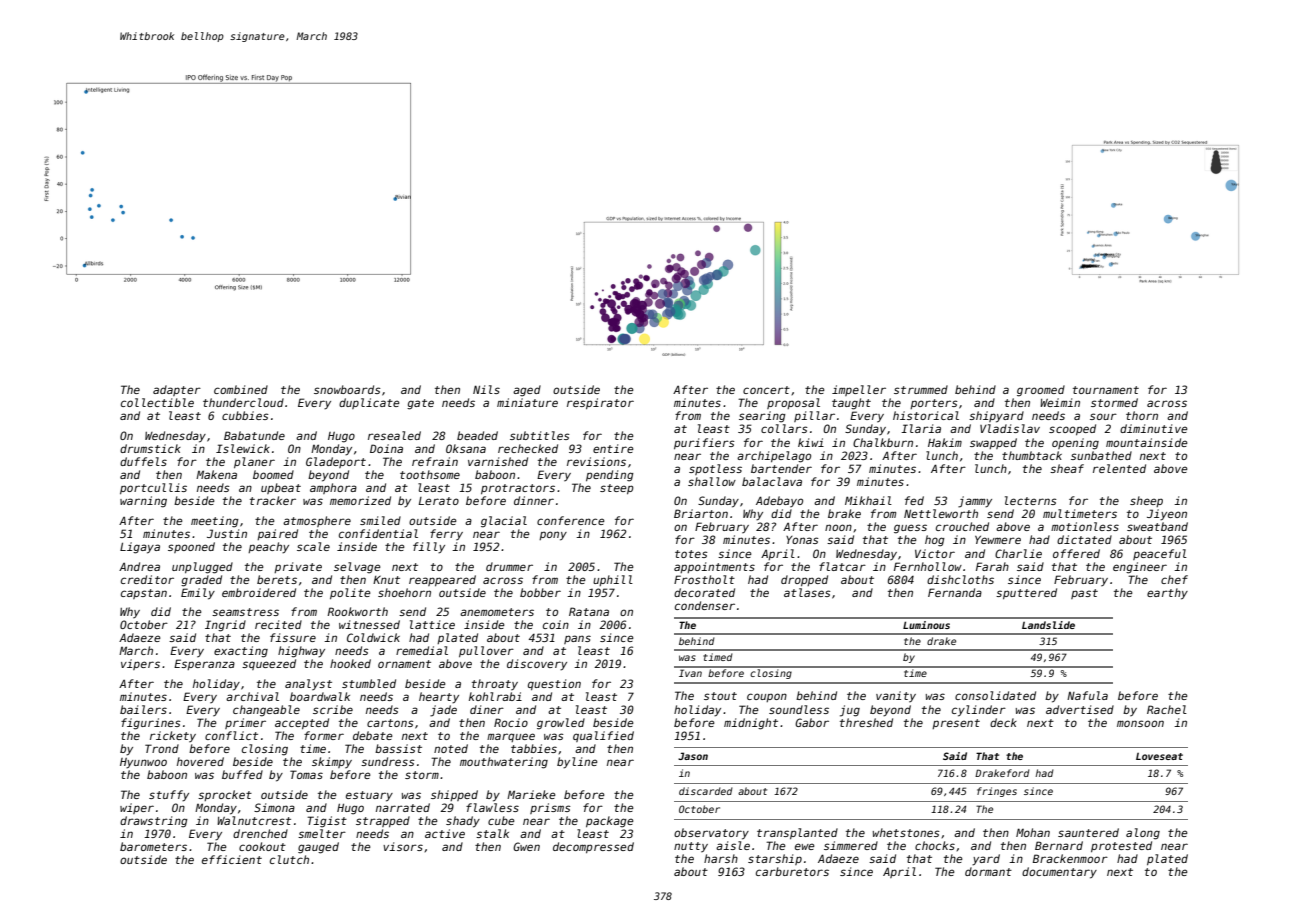 This screenshot has height=924, width=1308. I want to click on vipers, so click(140, 664).
